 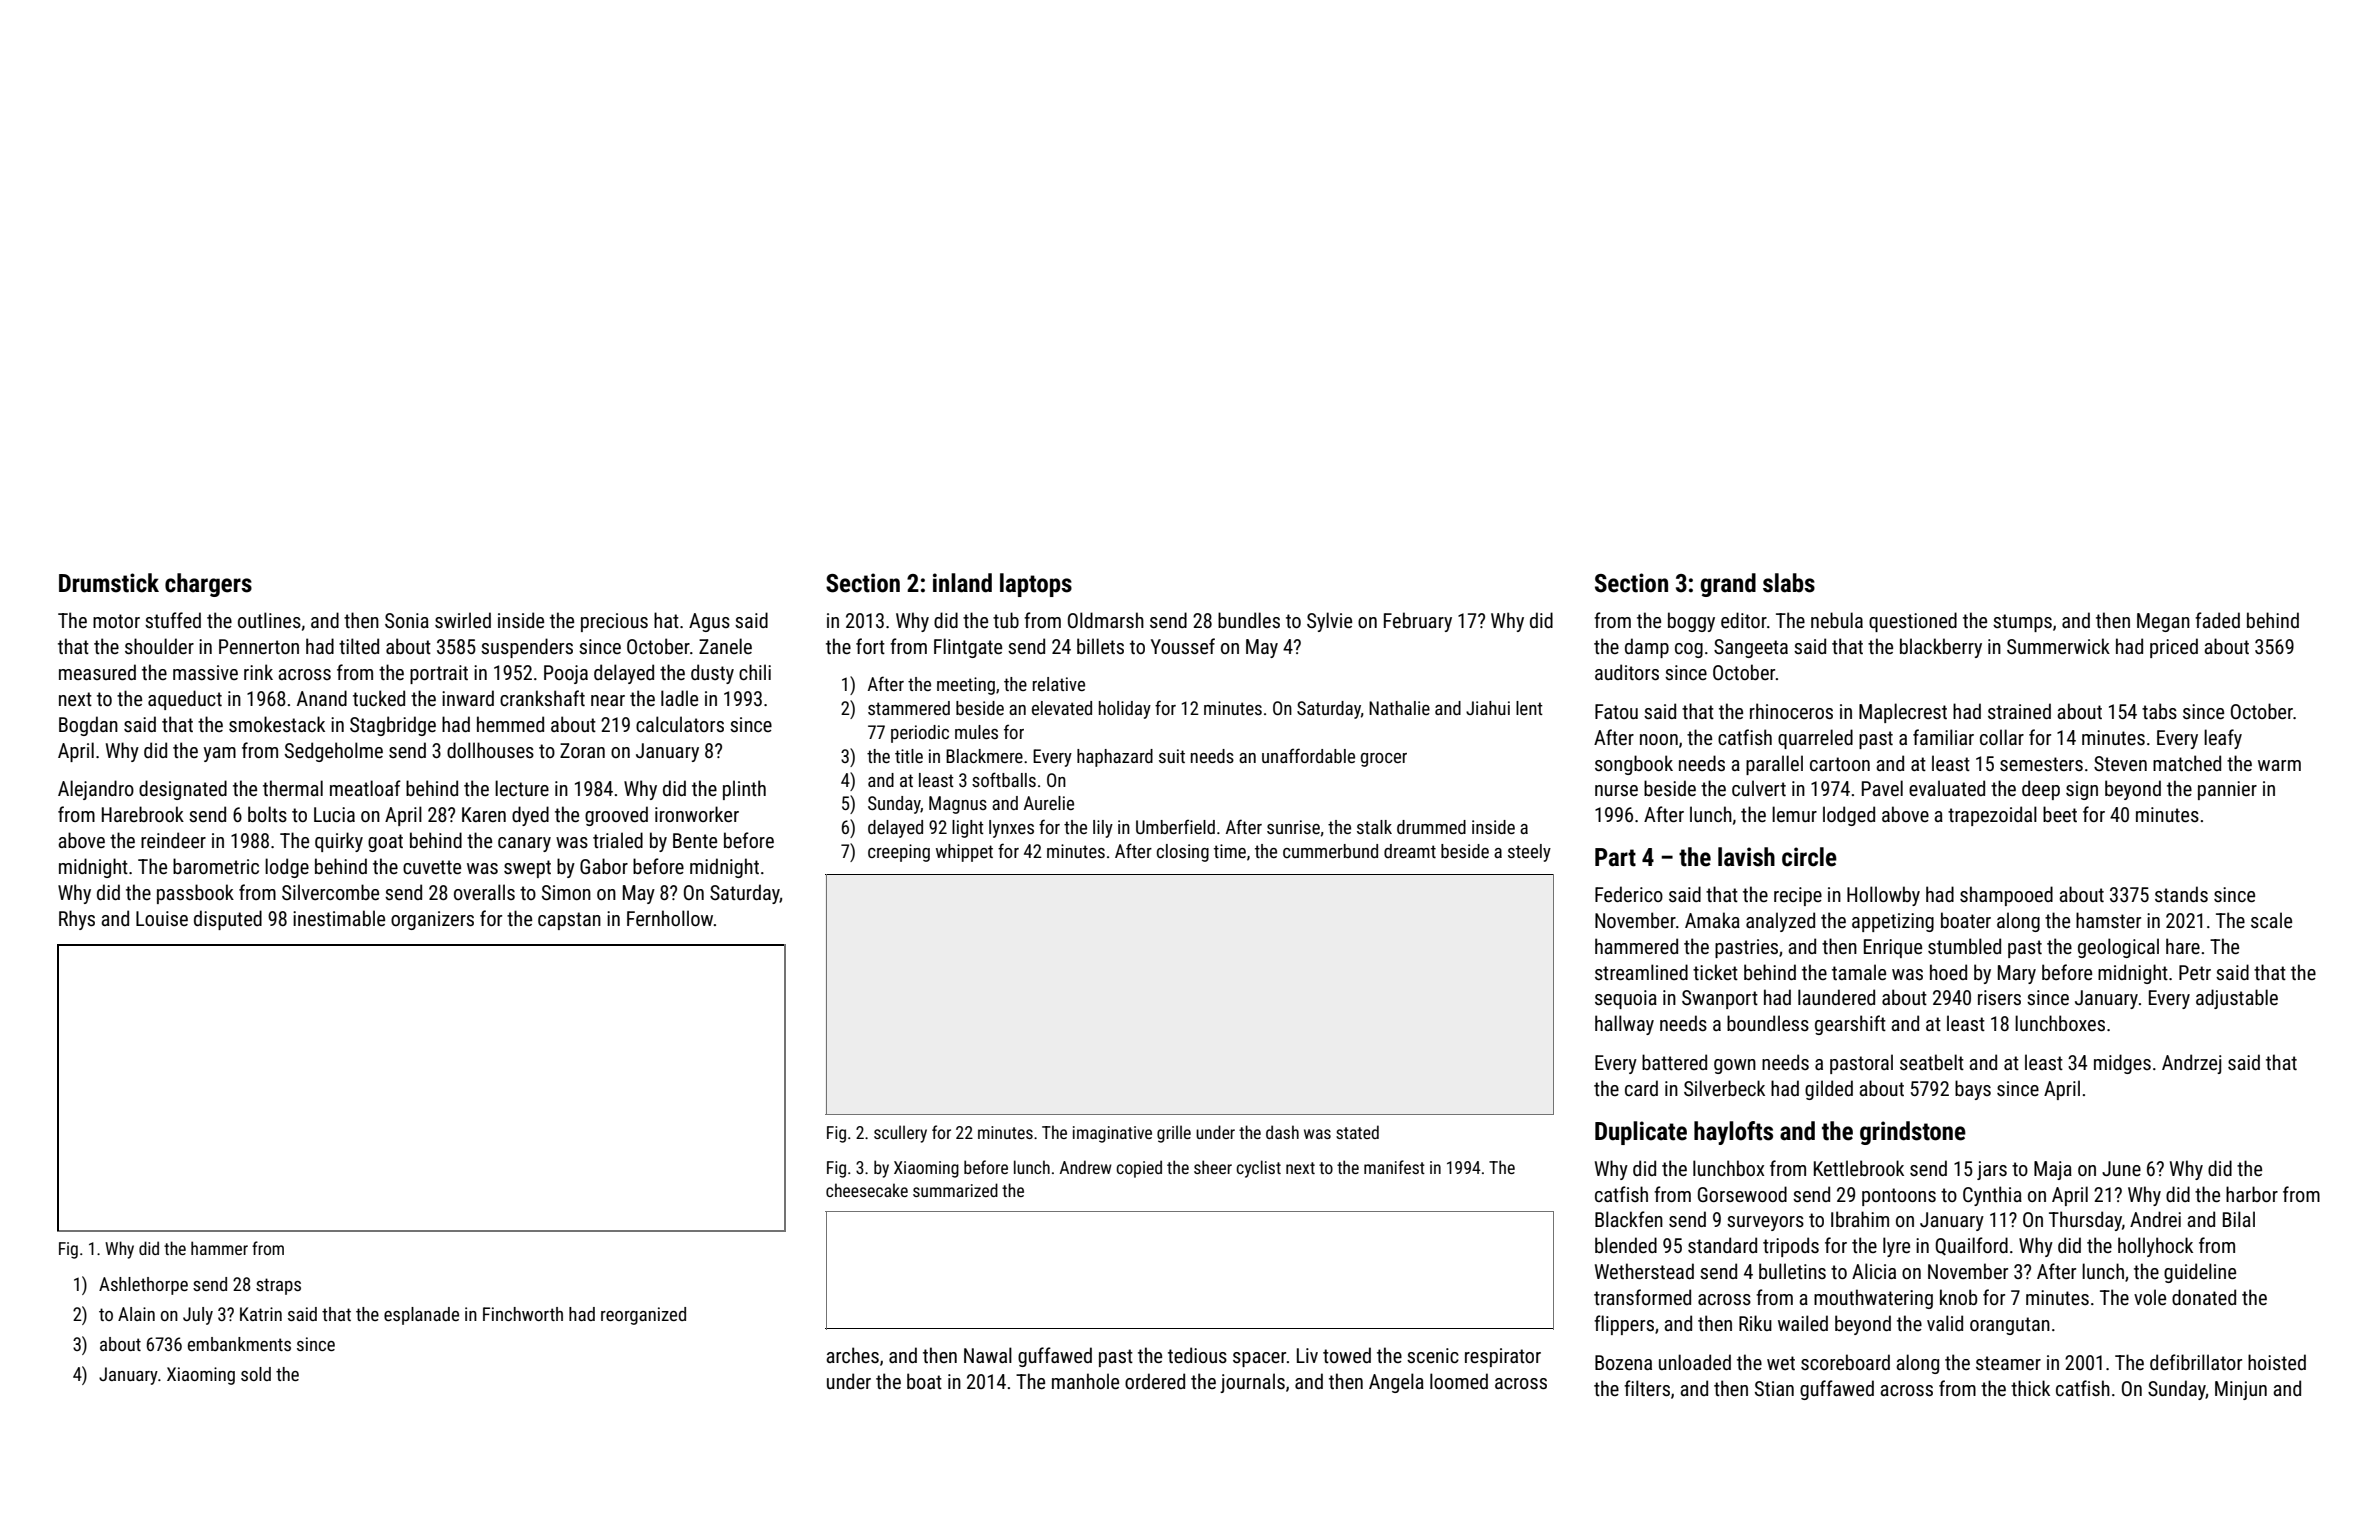 What do you see at coordinates (1036, 585) in the screenshot?
I see `laptops` at bounding box center [1036, 585].
